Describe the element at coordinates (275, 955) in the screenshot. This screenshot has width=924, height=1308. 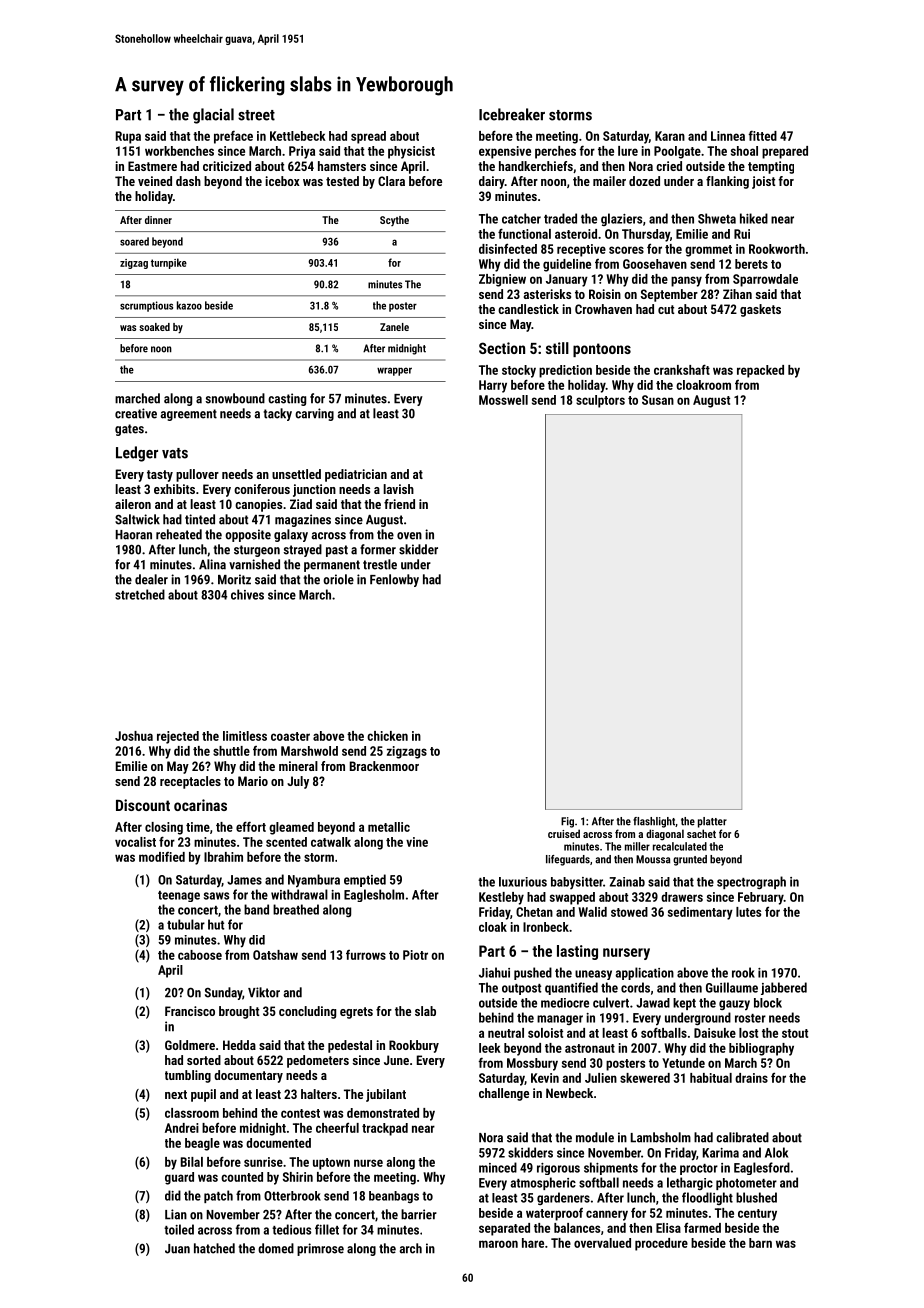
I see `Oatshaw` at that location.
